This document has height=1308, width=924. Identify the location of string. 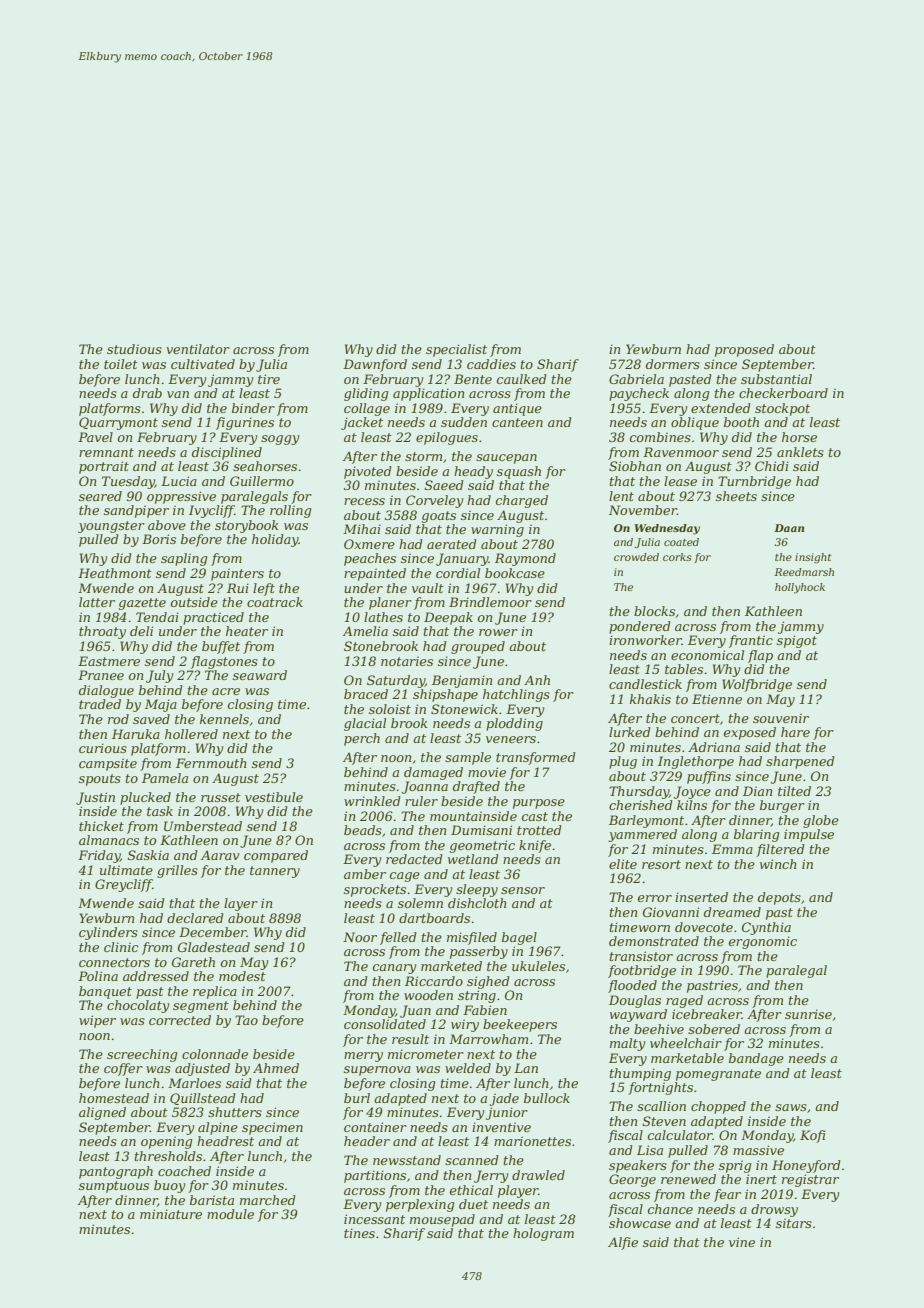
(477, 996).
